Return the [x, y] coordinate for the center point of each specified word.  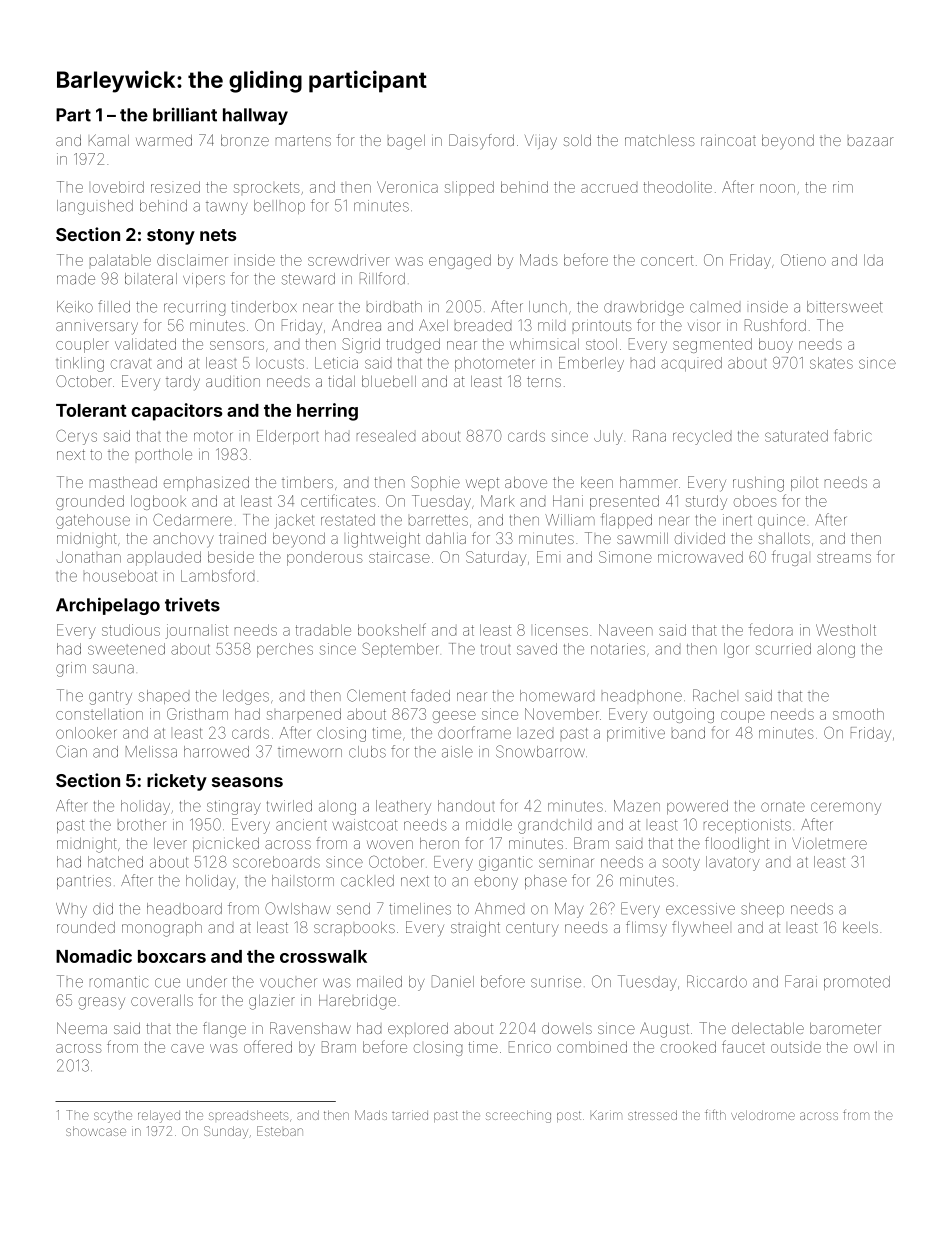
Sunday [226, 1132]
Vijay [541, 142]
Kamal [109, 140]
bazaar [871, 141]
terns [544, 381]
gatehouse [93, 521]
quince [781, 521]
